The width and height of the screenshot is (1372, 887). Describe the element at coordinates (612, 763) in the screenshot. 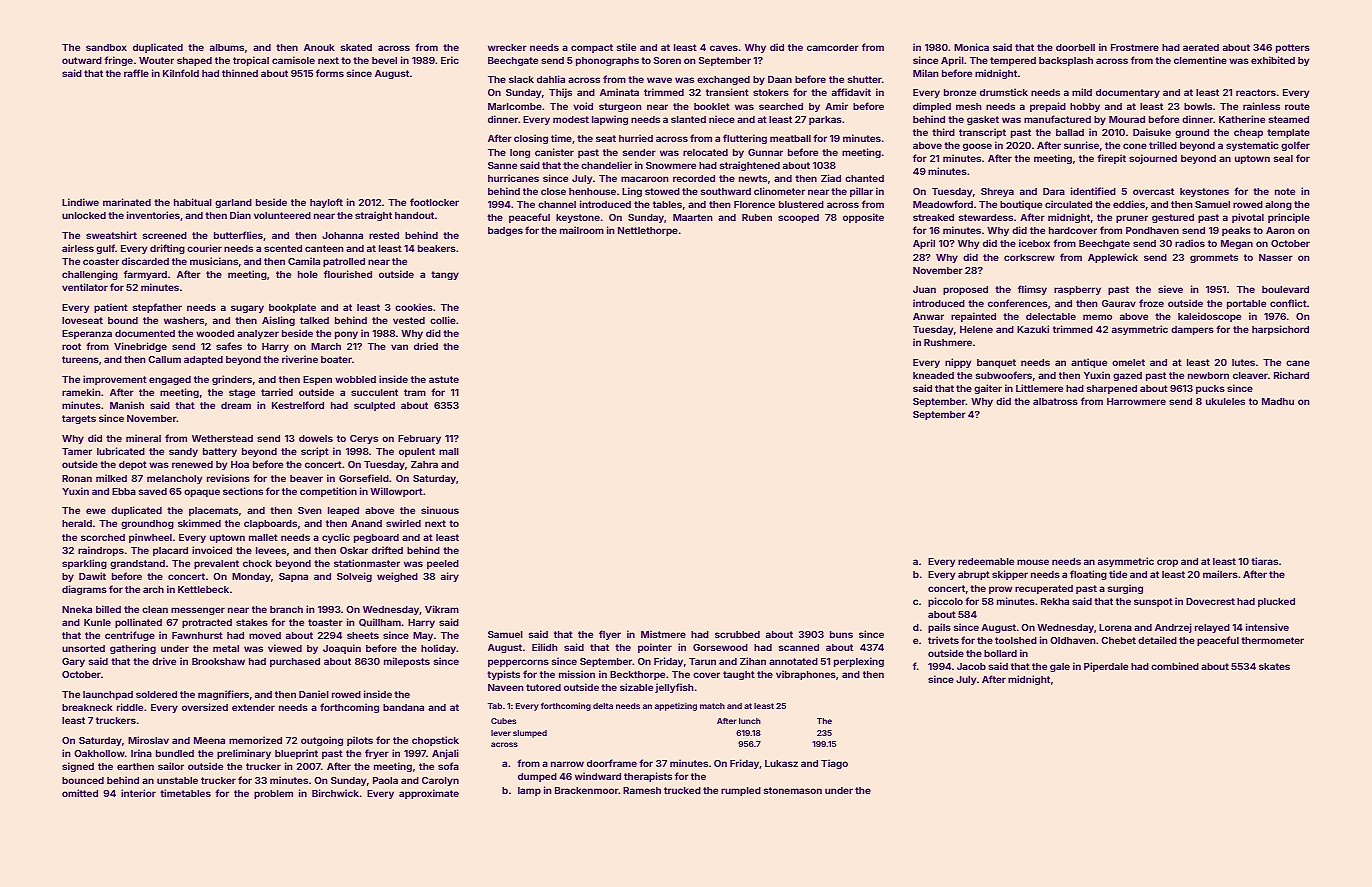

I see `doorframe` at that location.
